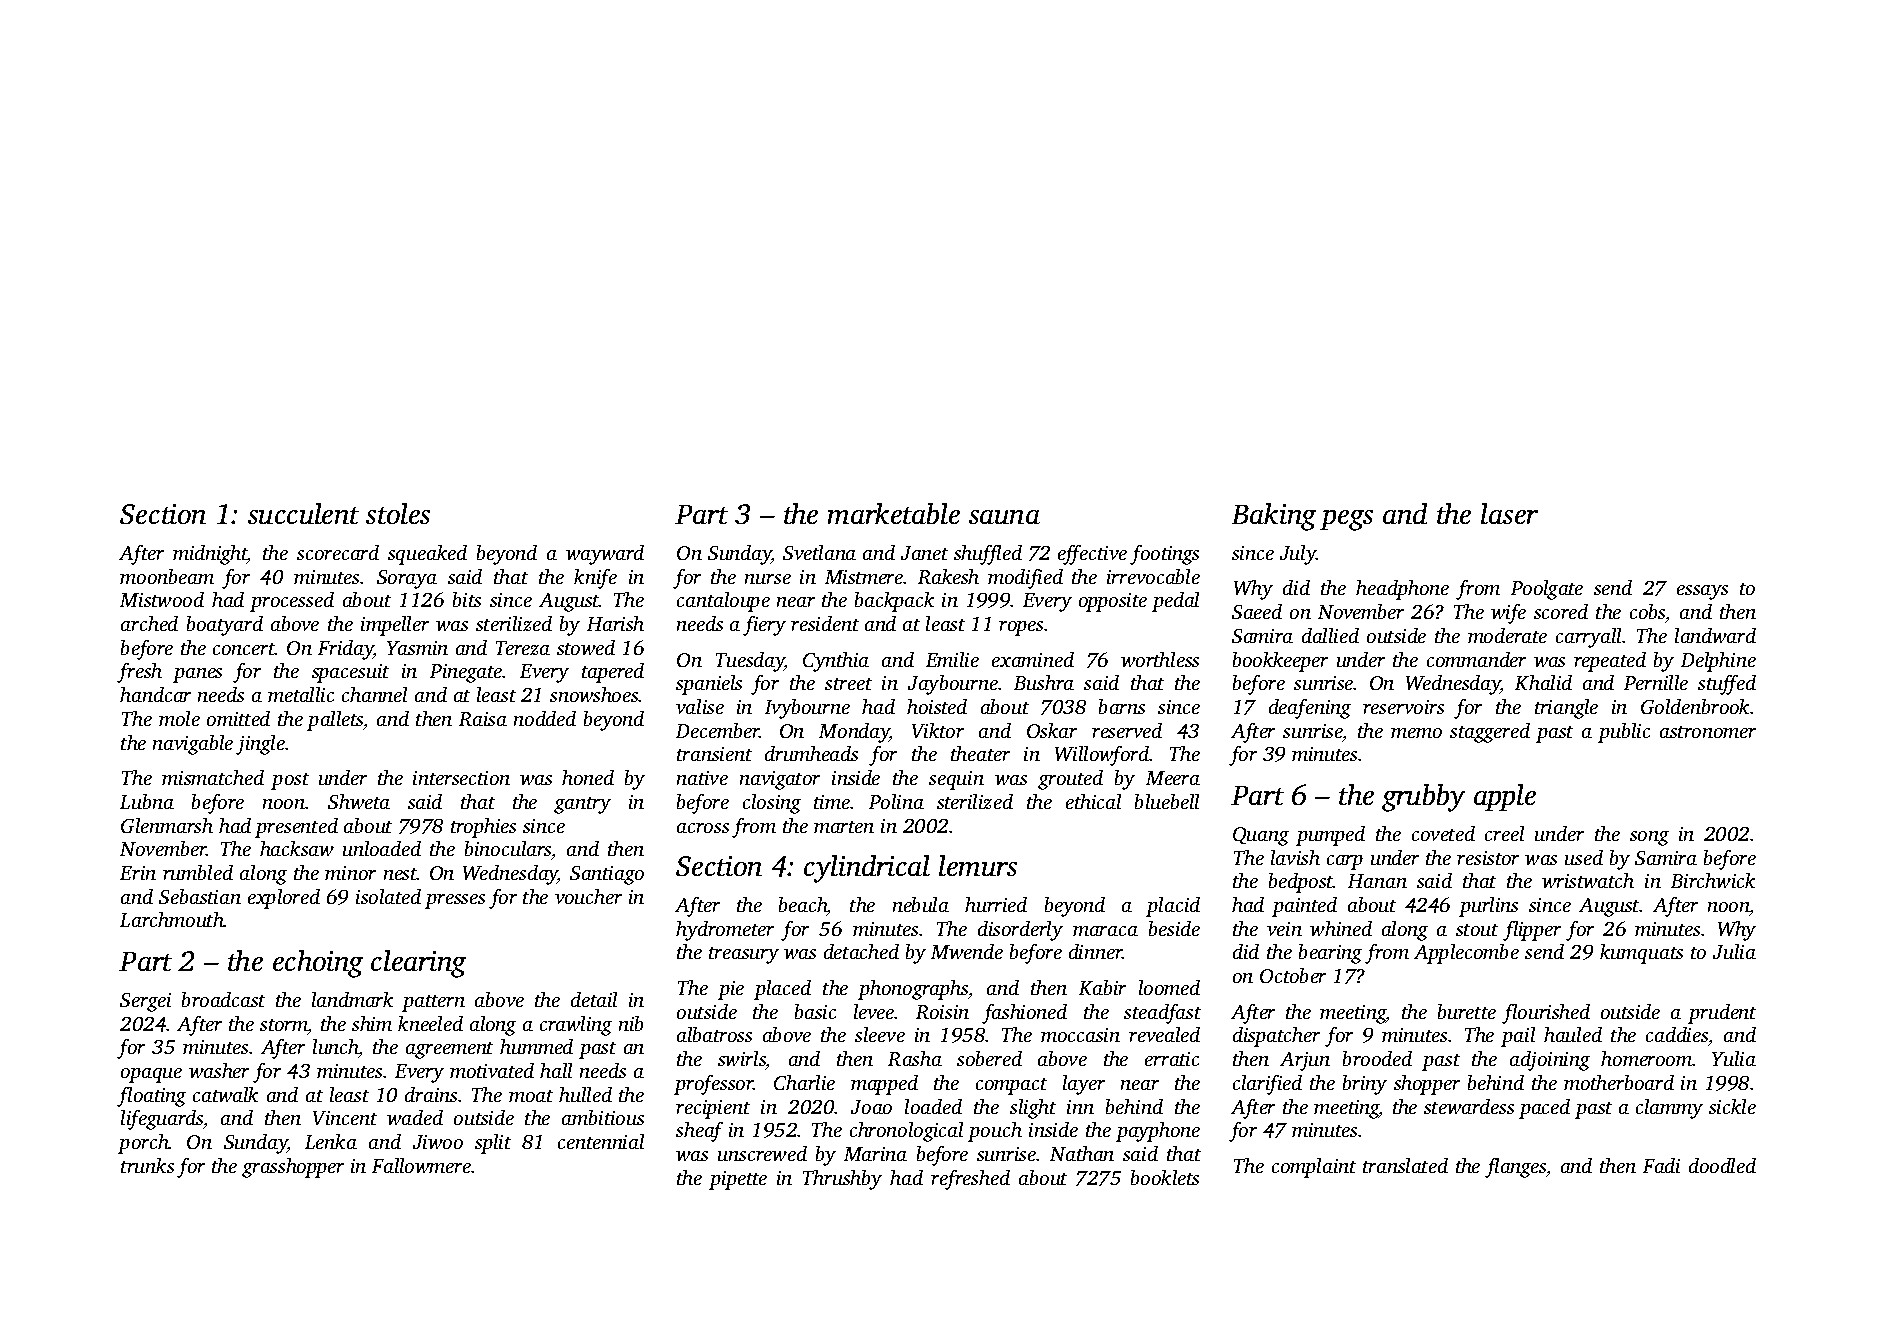  What do you see at coordinates (576, 1026) in the screenshot?
I see `crawling` at bounding box center [576, 1026].
